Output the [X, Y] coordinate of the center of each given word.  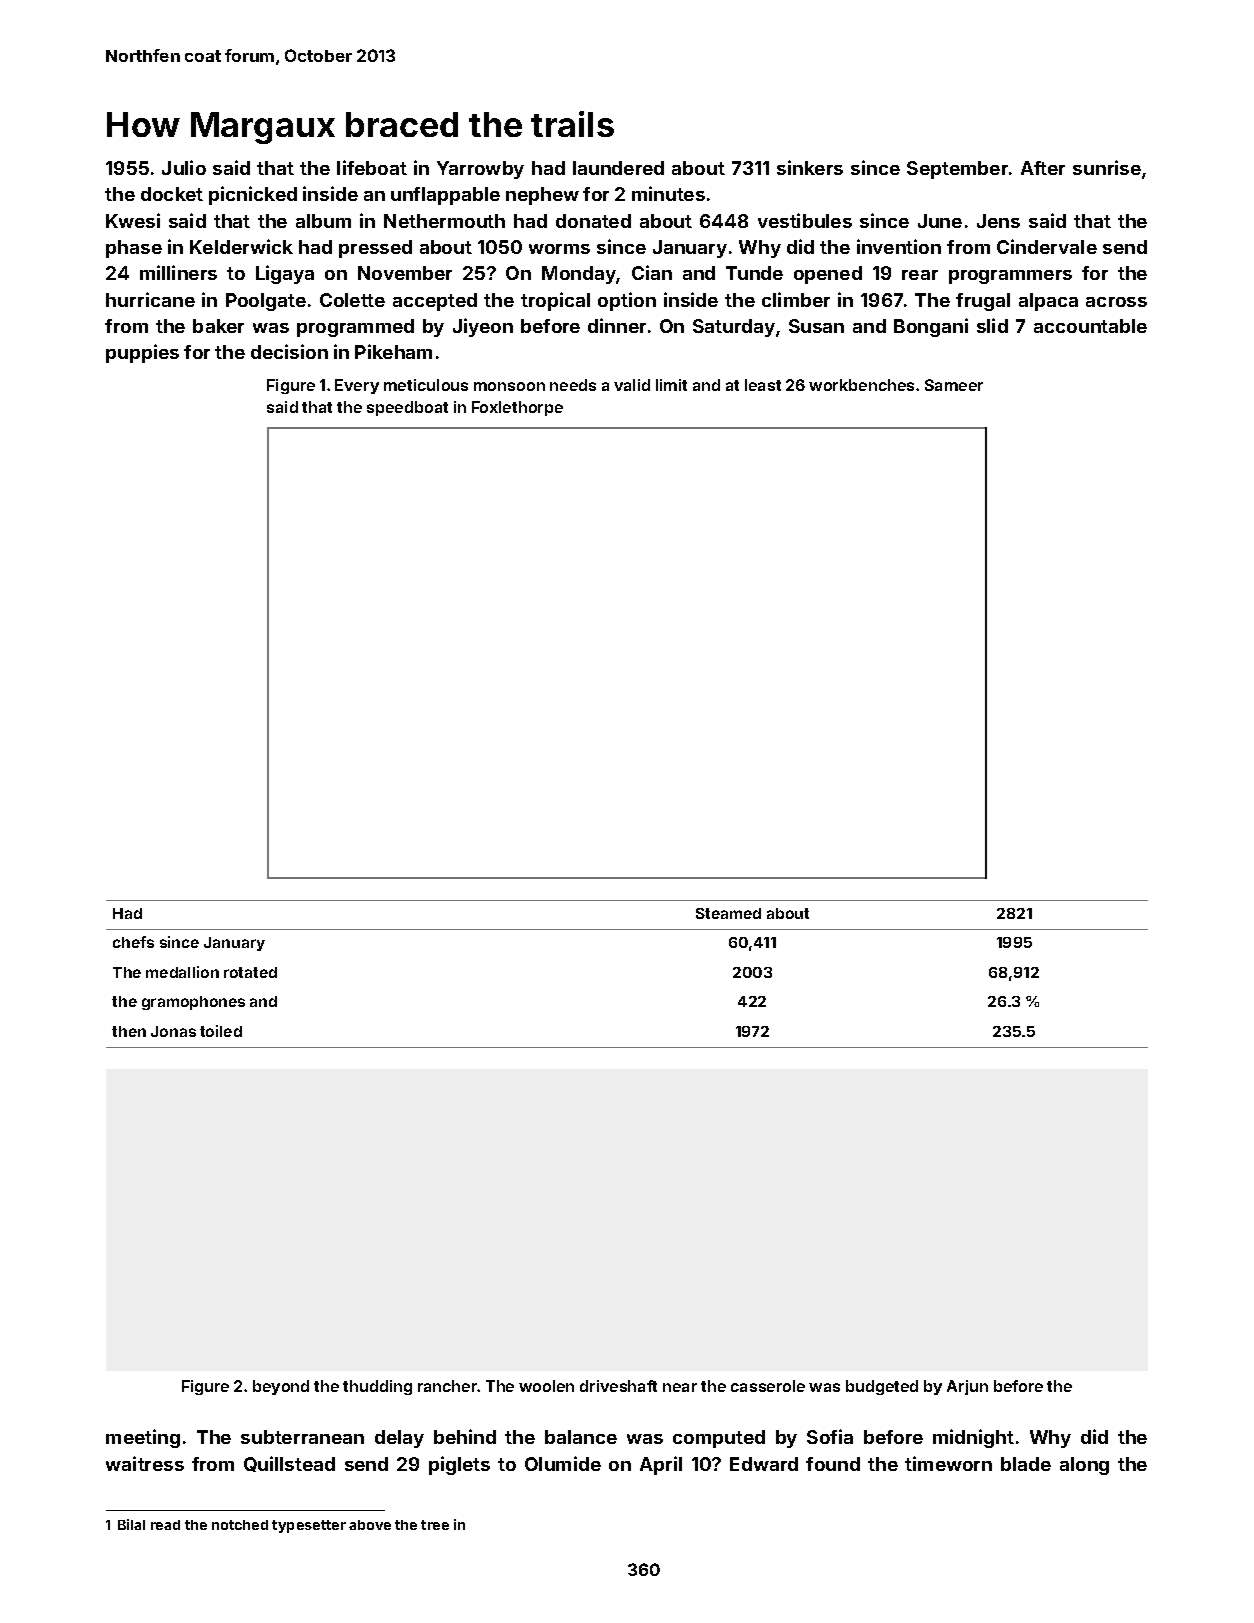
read [165, 1525]
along [1084, 1466]
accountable [1090, 326]
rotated [250, 972]
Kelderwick [241, 246]
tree [435, 1525]
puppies [142, 353]
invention [899, 246]
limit [671, 385]
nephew [542, 196]
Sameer [954, 385]
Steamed [728, 913]
